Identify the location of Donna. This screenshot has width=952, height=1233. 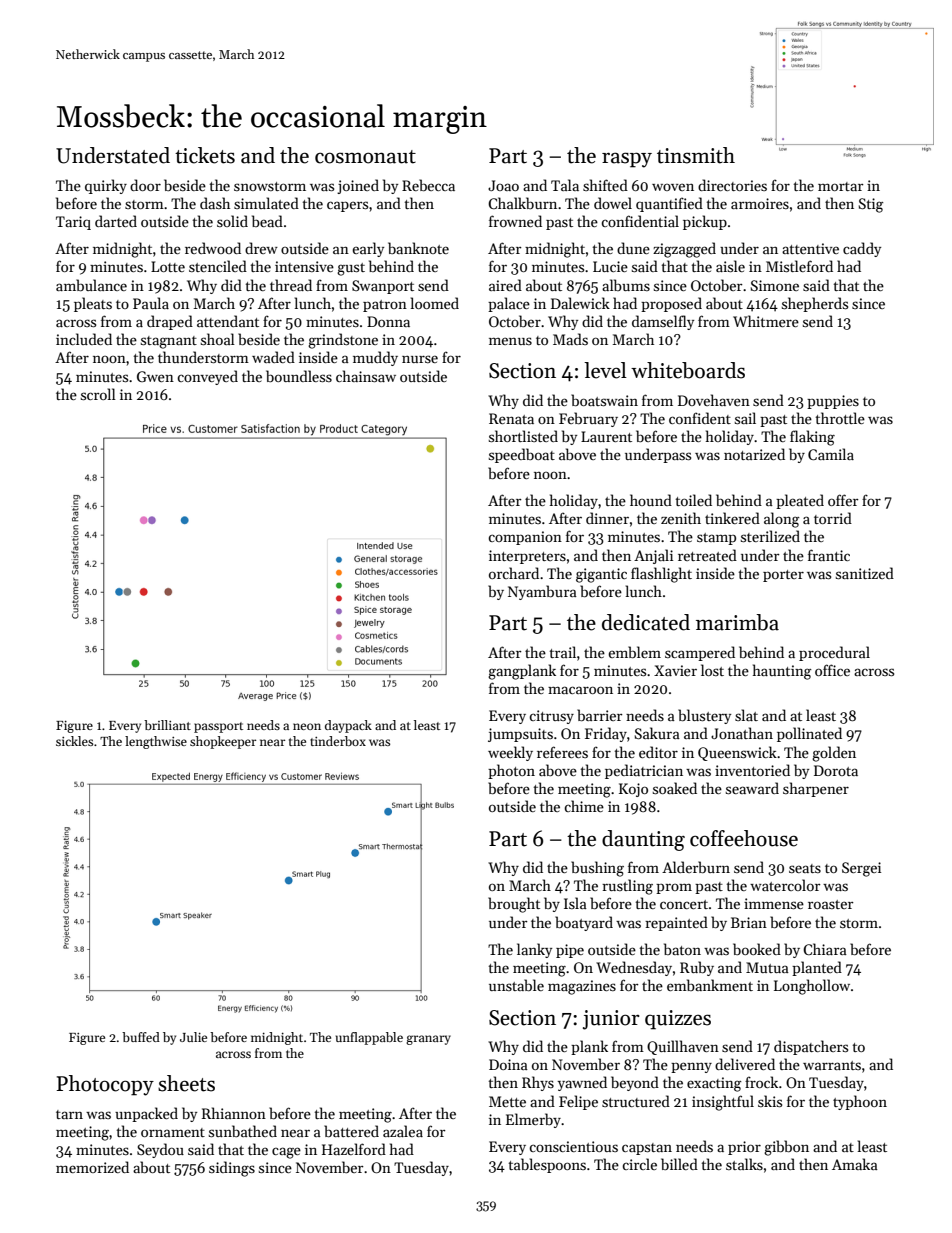
(388, 321).
